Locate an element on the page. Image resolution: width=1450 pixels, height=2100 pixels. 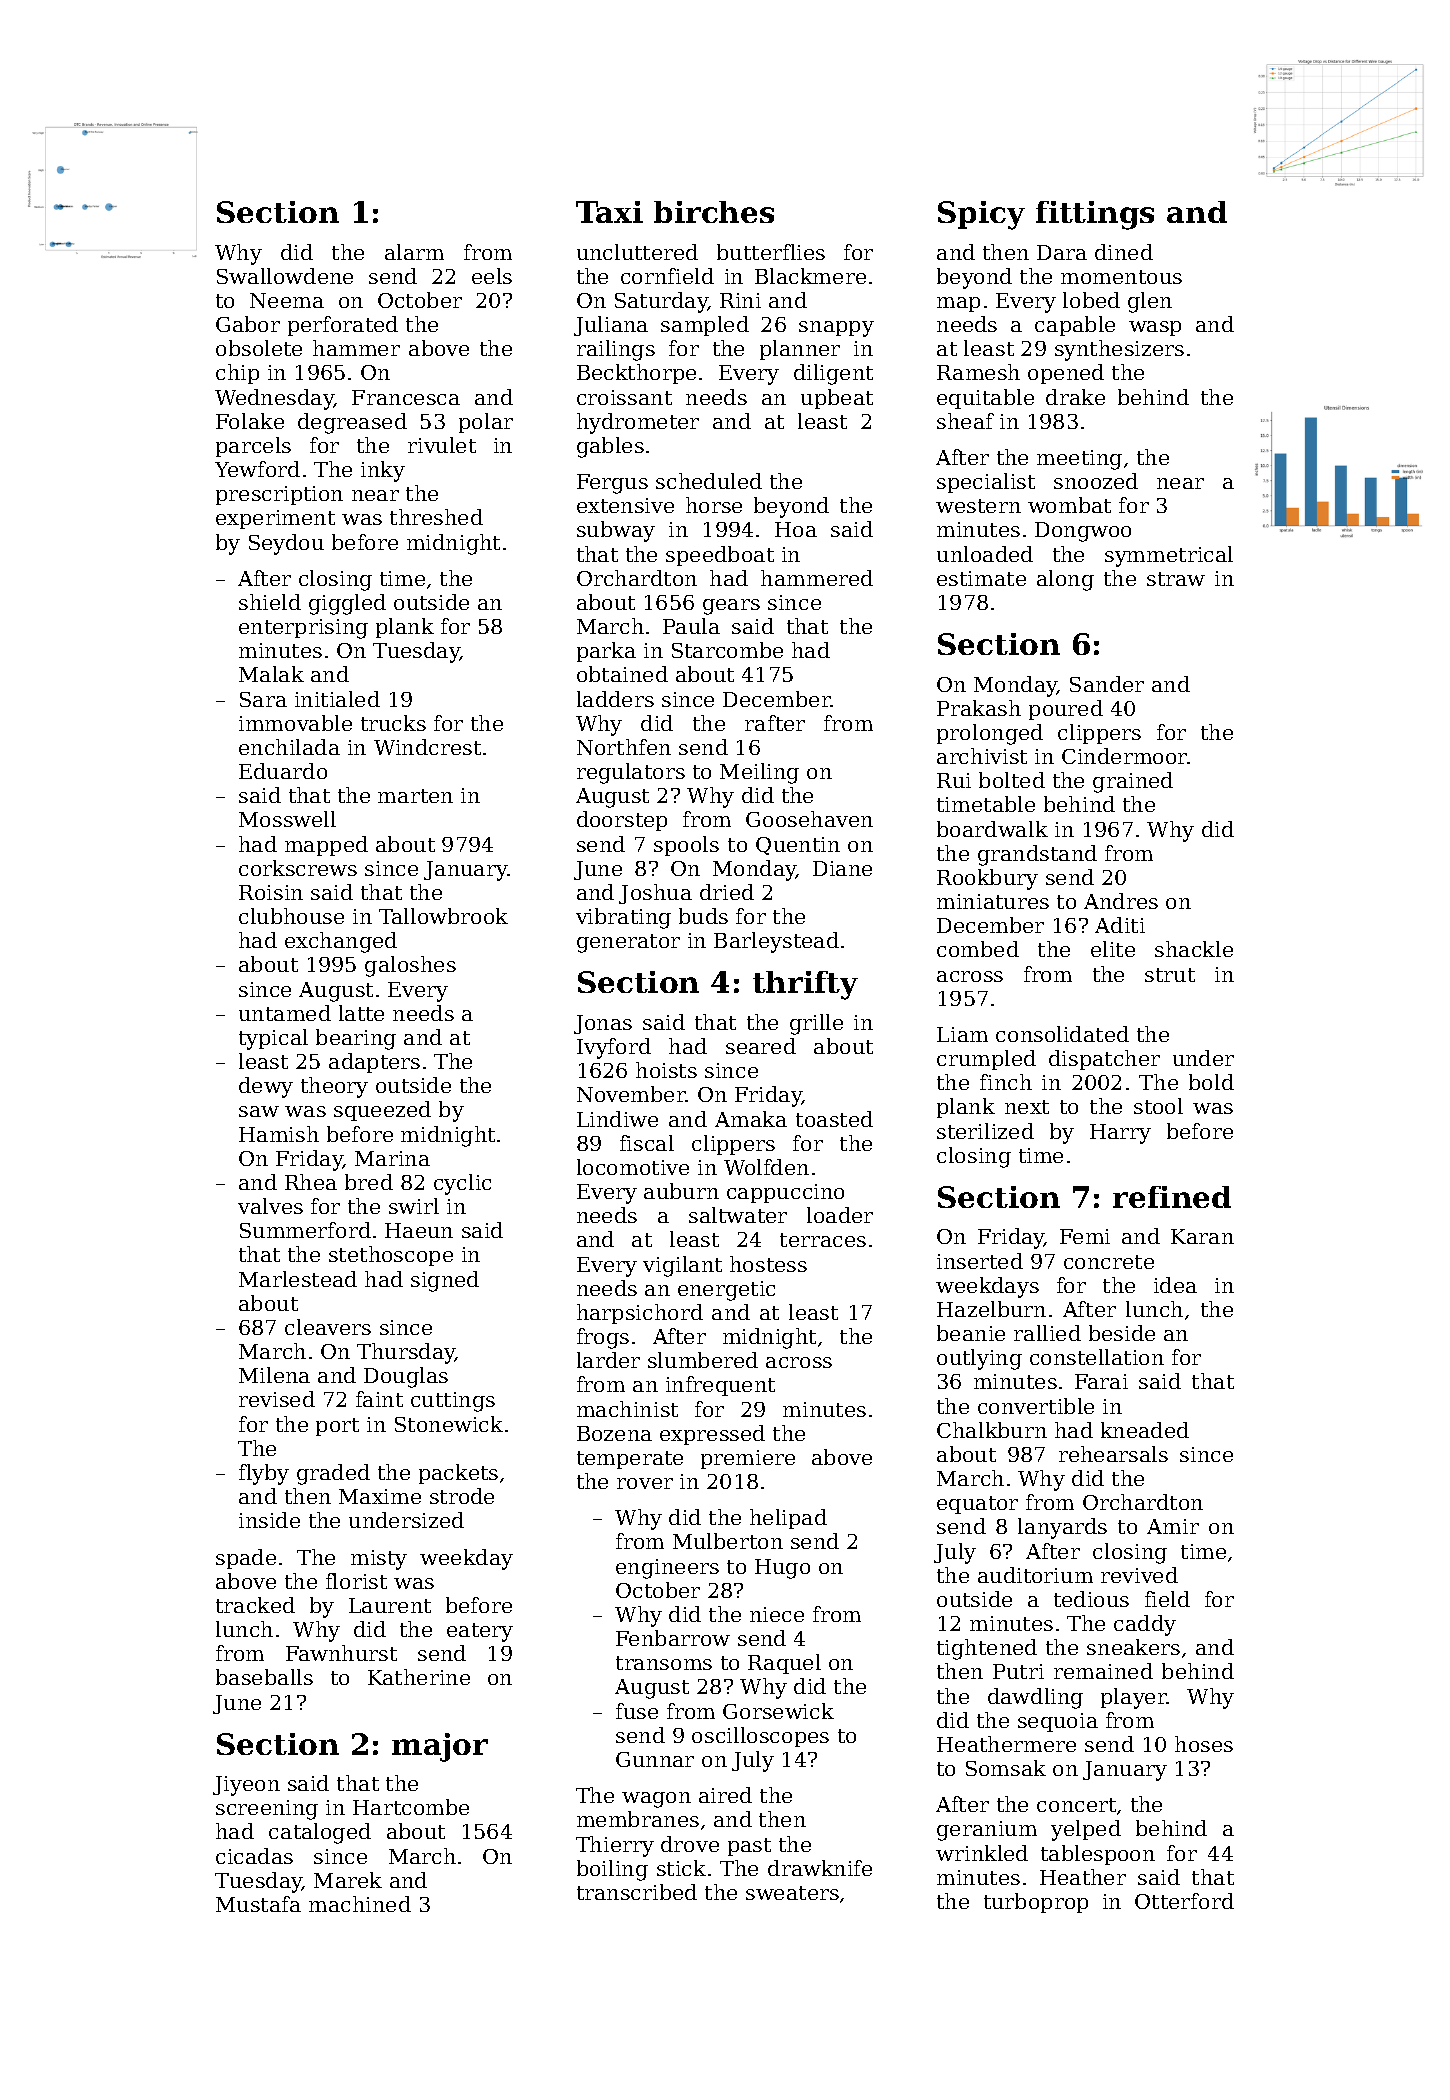
Fawnhurst is located at coordinates (341, 1653).
